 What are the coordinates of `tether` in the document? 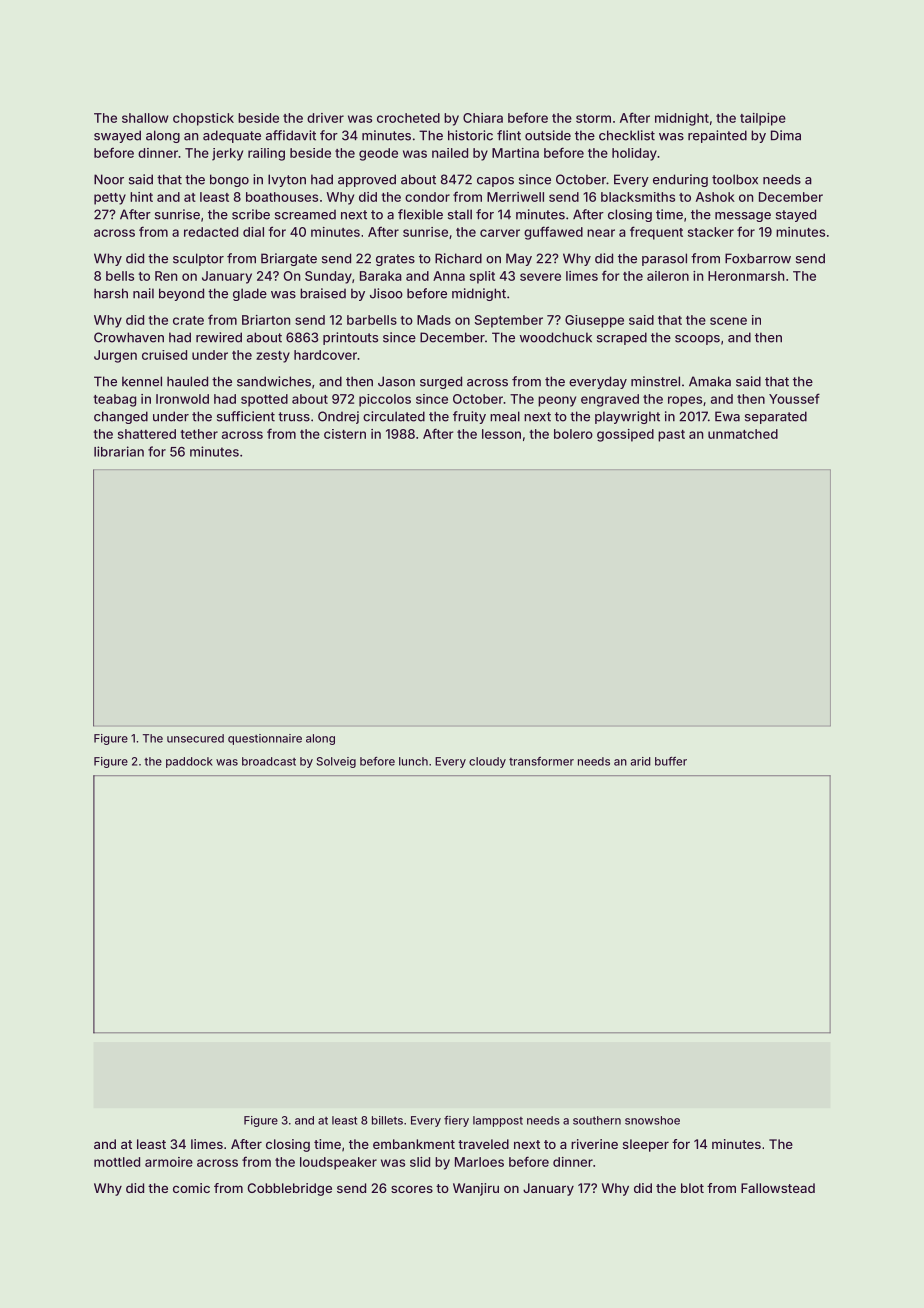 It's located at (199, 434).
